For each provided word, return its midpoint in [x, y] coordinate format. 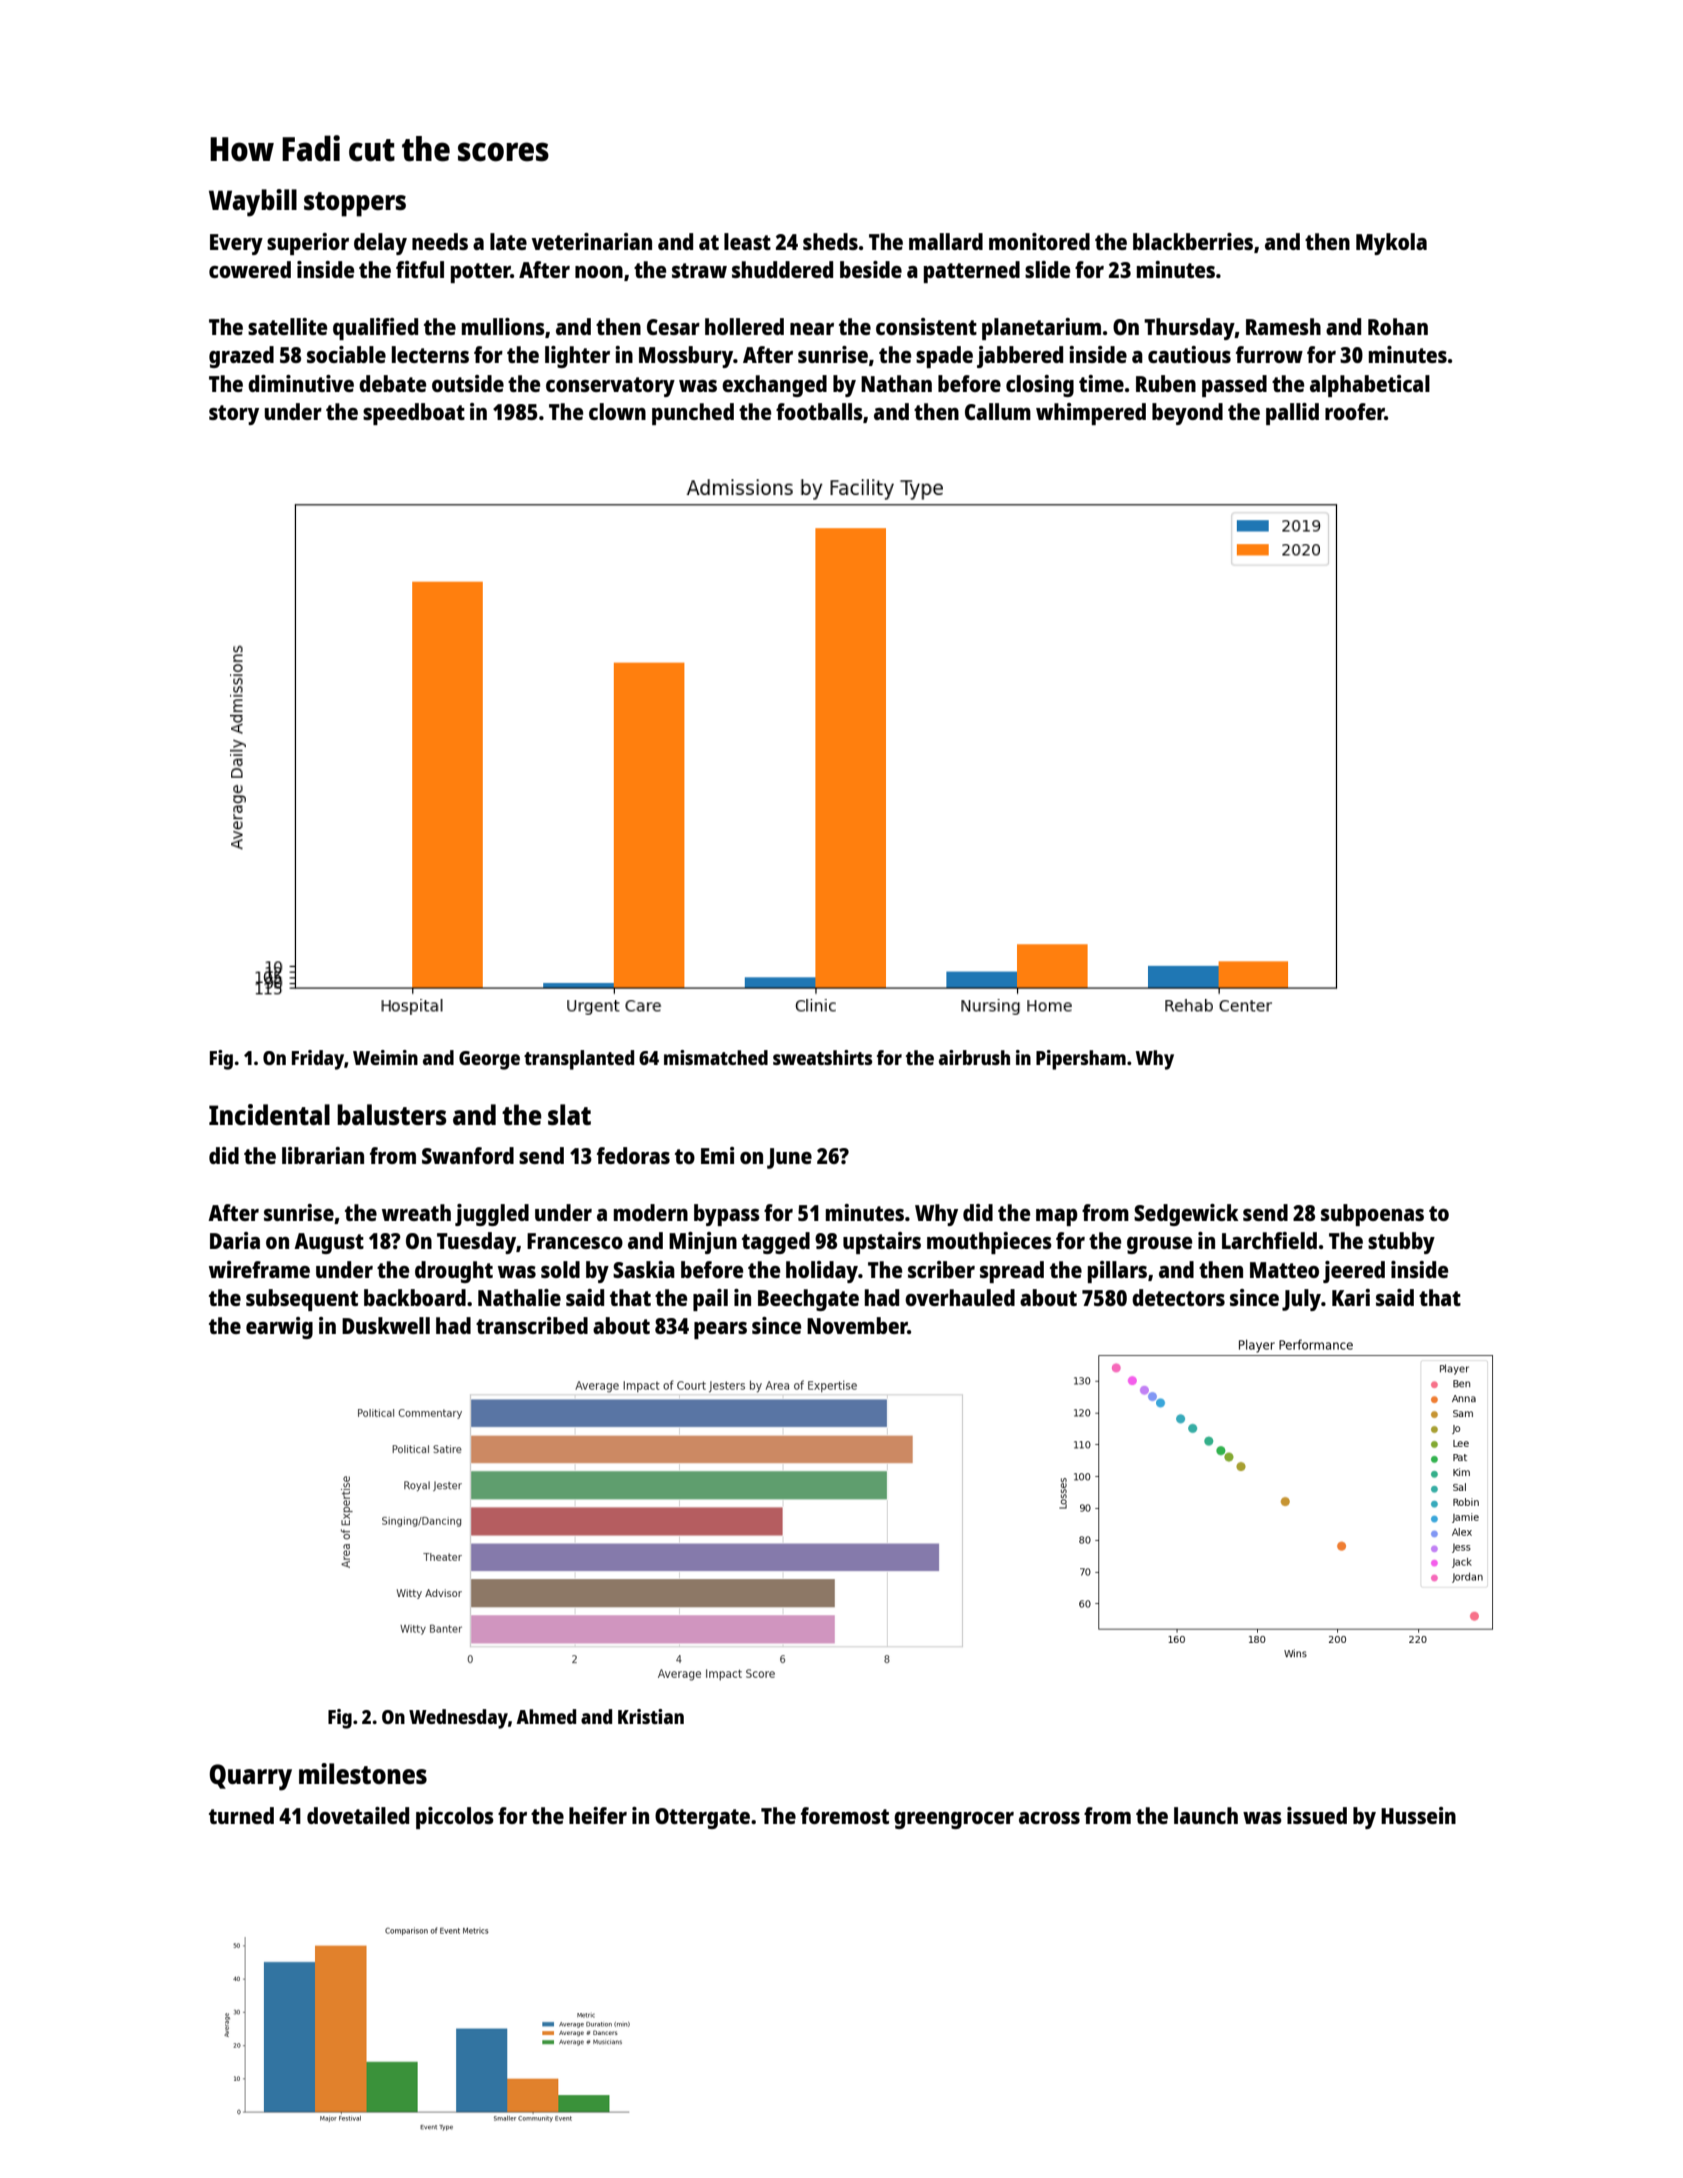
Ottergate [702, 1818]
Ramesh [1283, 326]
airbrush [974, 1057]
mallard [946, 241]
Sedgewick [1186, 1215]
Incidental [269, 1114]
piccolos [455, 1818]
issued [1317, 1815]
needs [440, 241]
